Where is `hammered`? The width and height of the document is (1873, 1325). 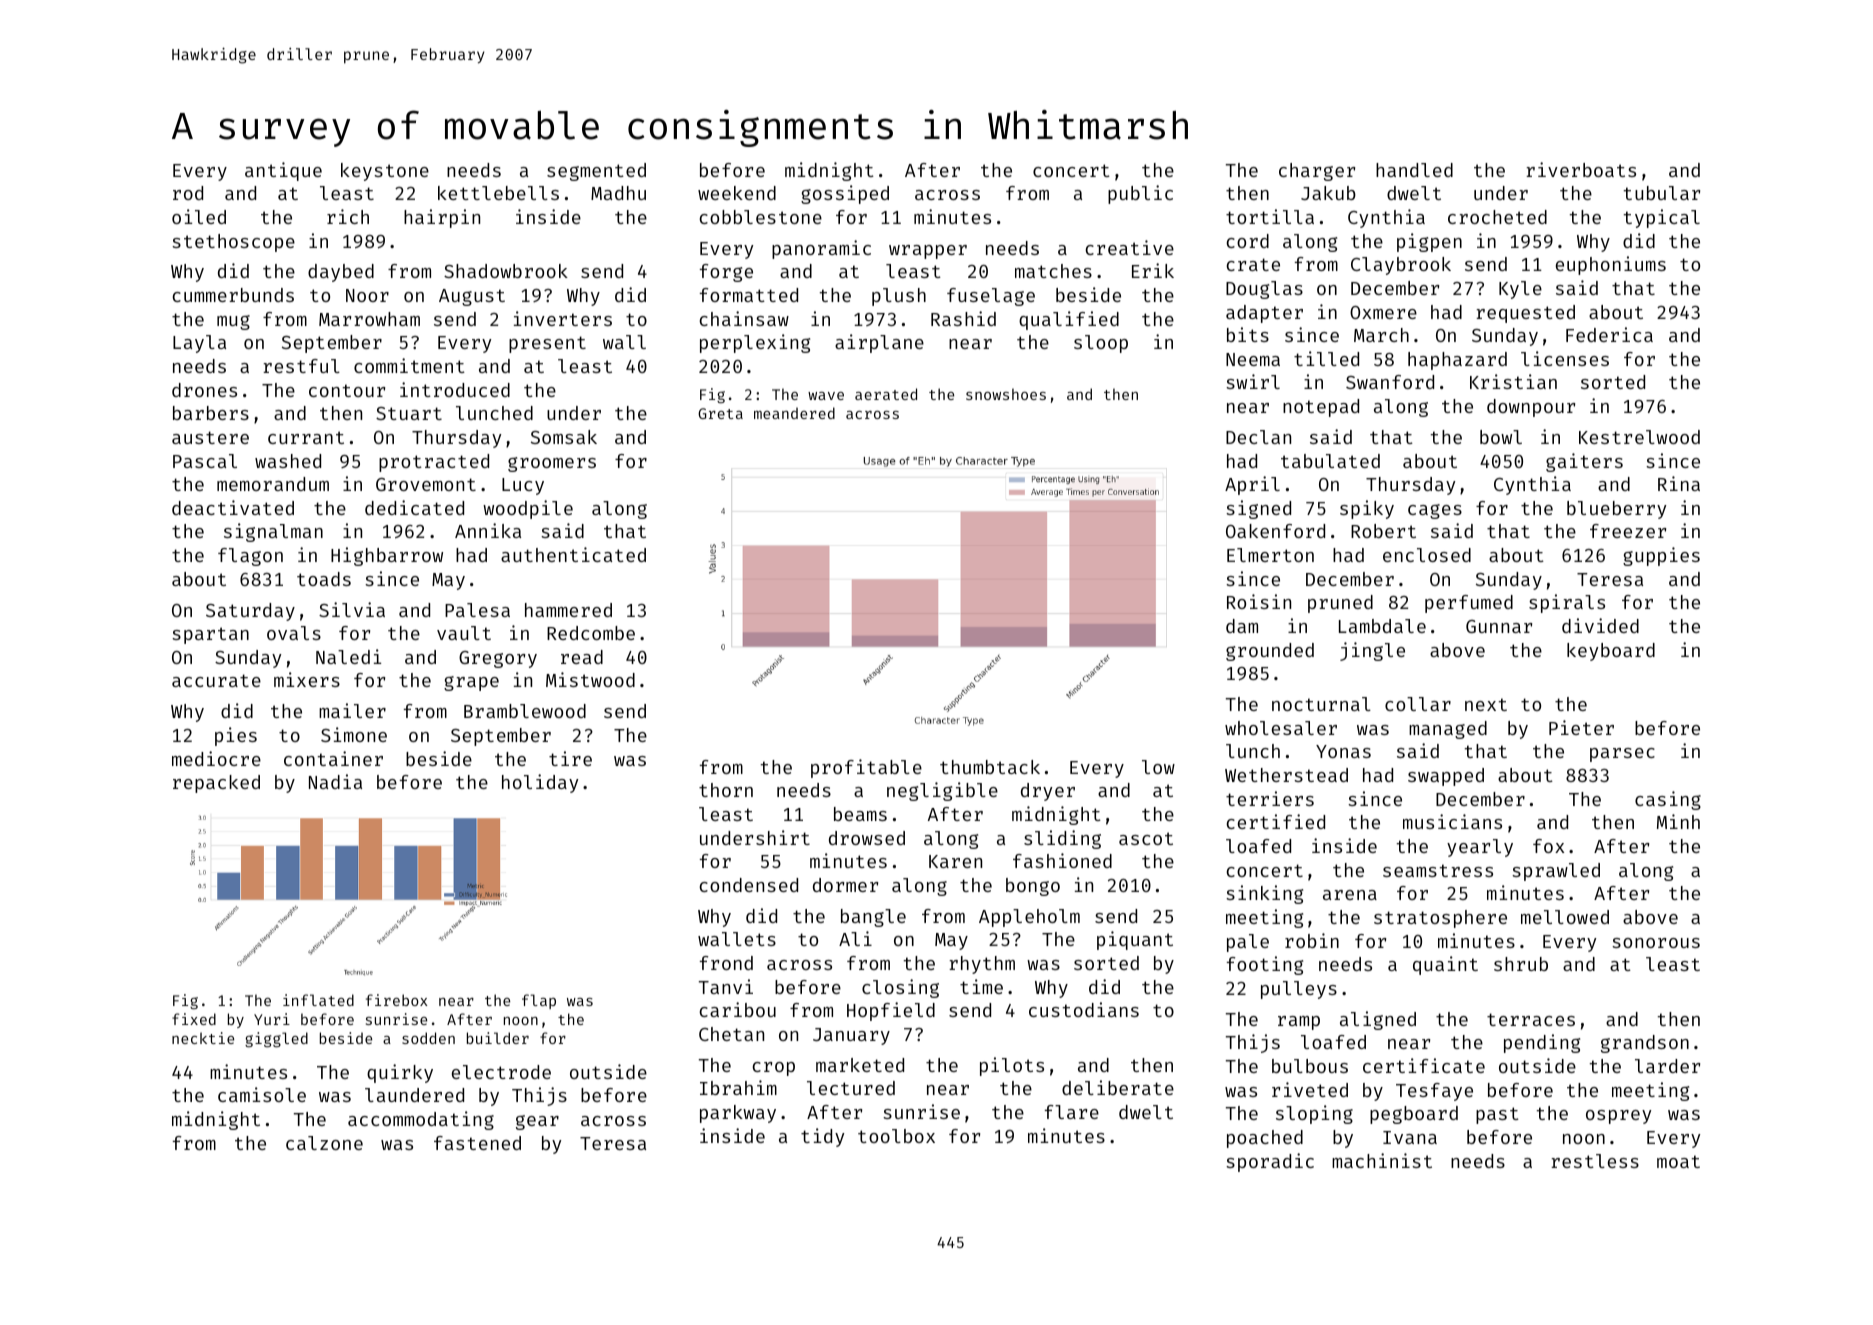
hammered is located at coordinates (568, 610).
